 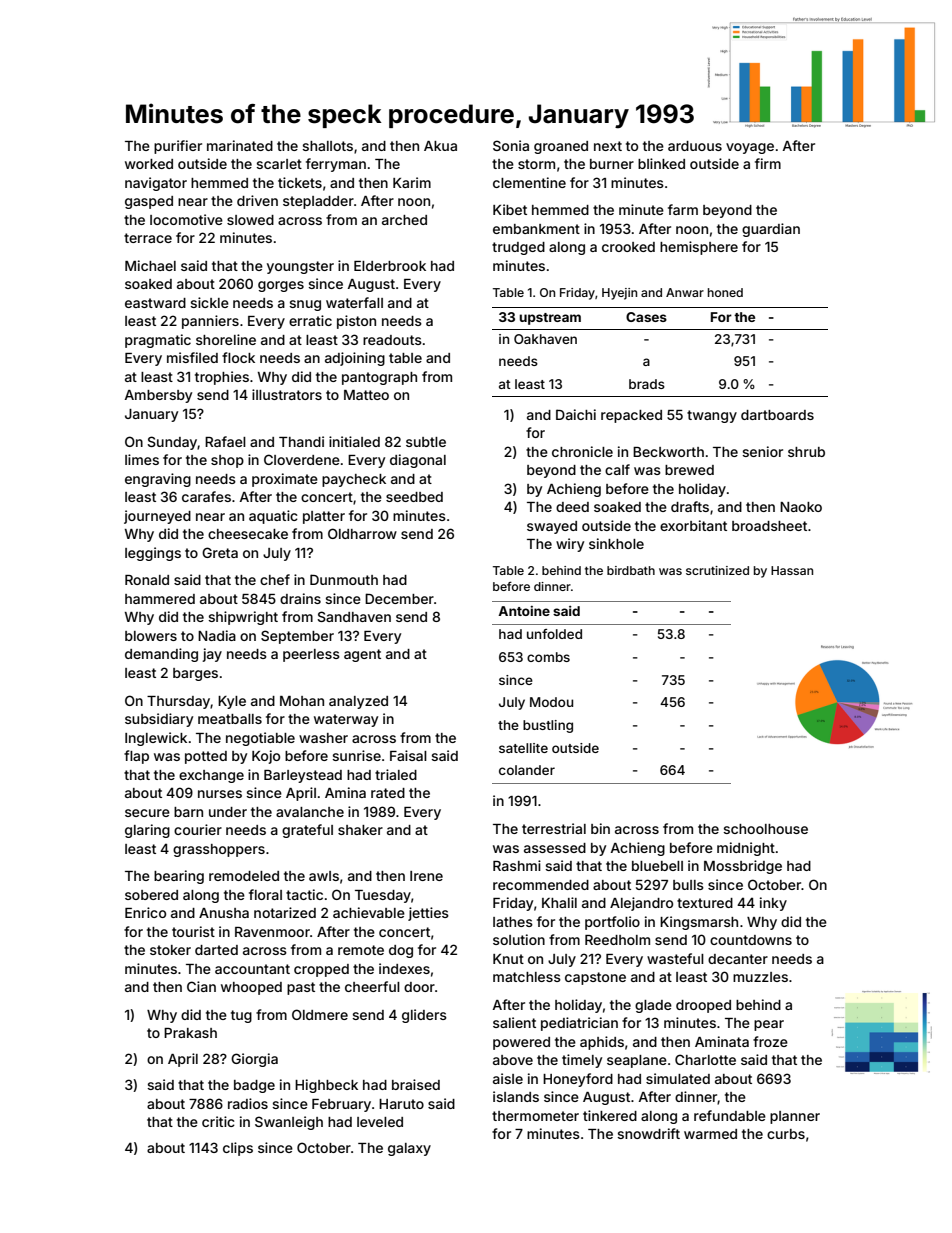 What do you see at coordinates (257, 200) in the screenshot?
I see `driven` at bounding box center [257, 200].
